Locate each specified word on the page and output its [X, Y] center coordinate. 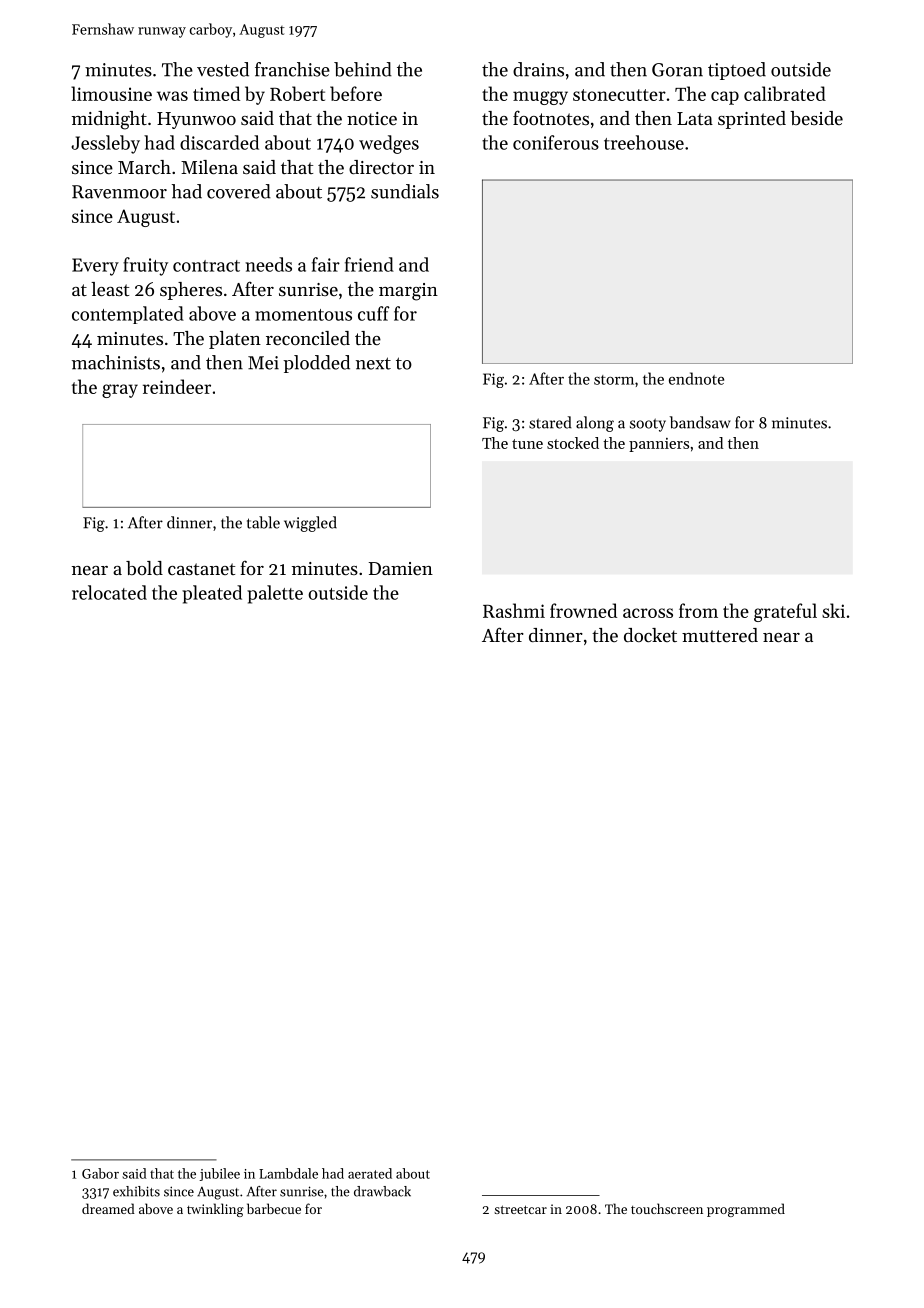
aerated [370, 1173]
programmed [746, 1210]
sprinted [752, 120]
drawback [382, 1191]
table [263, 522]
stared [550, 422]
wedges [389, 144]
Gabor [100, 1173]
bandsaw [700, 422]
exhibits [136, 1191]
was [172, 96]
